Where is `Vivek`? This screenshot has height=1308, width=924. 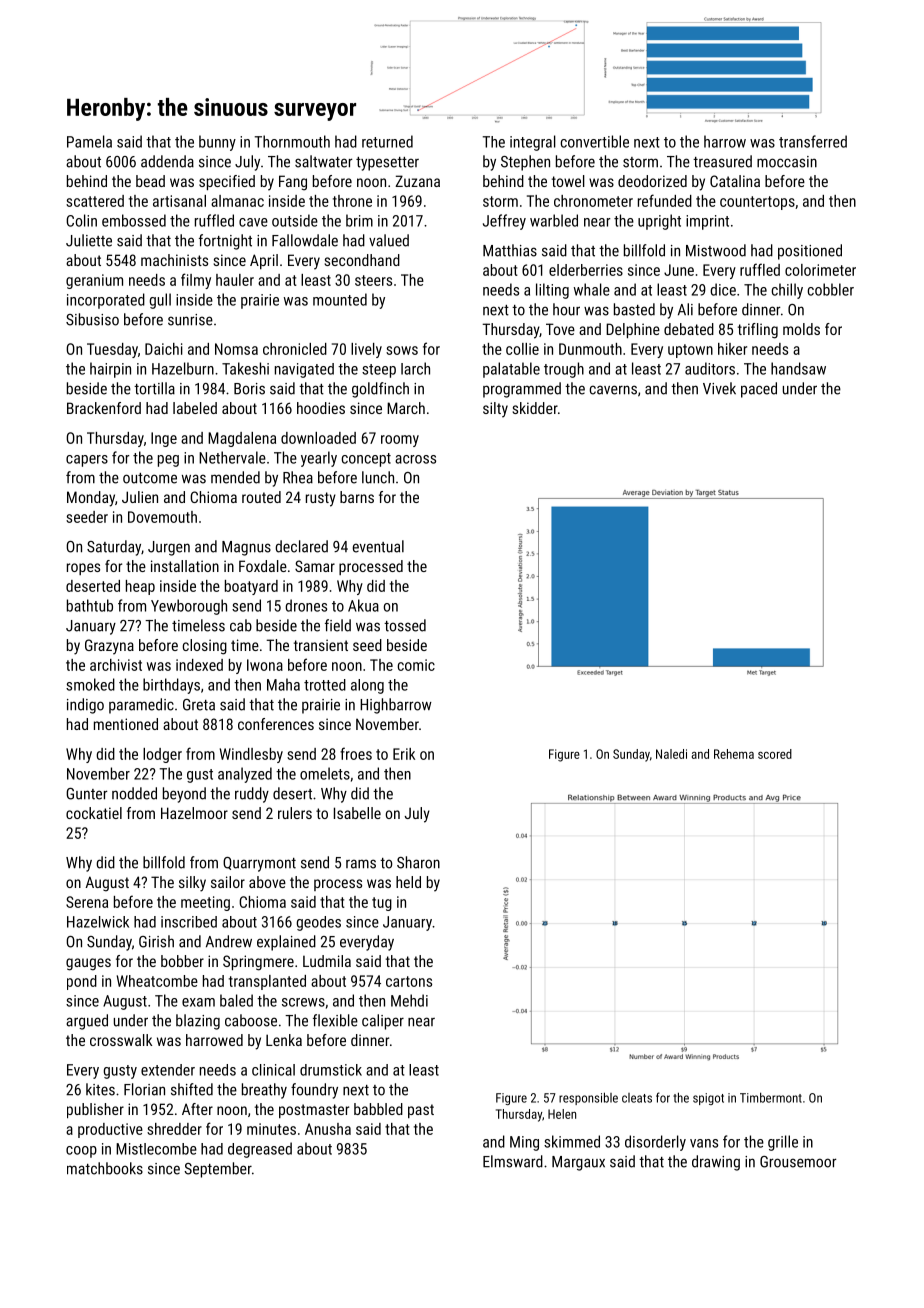
Vivek is located at coordinates (719, 388).
